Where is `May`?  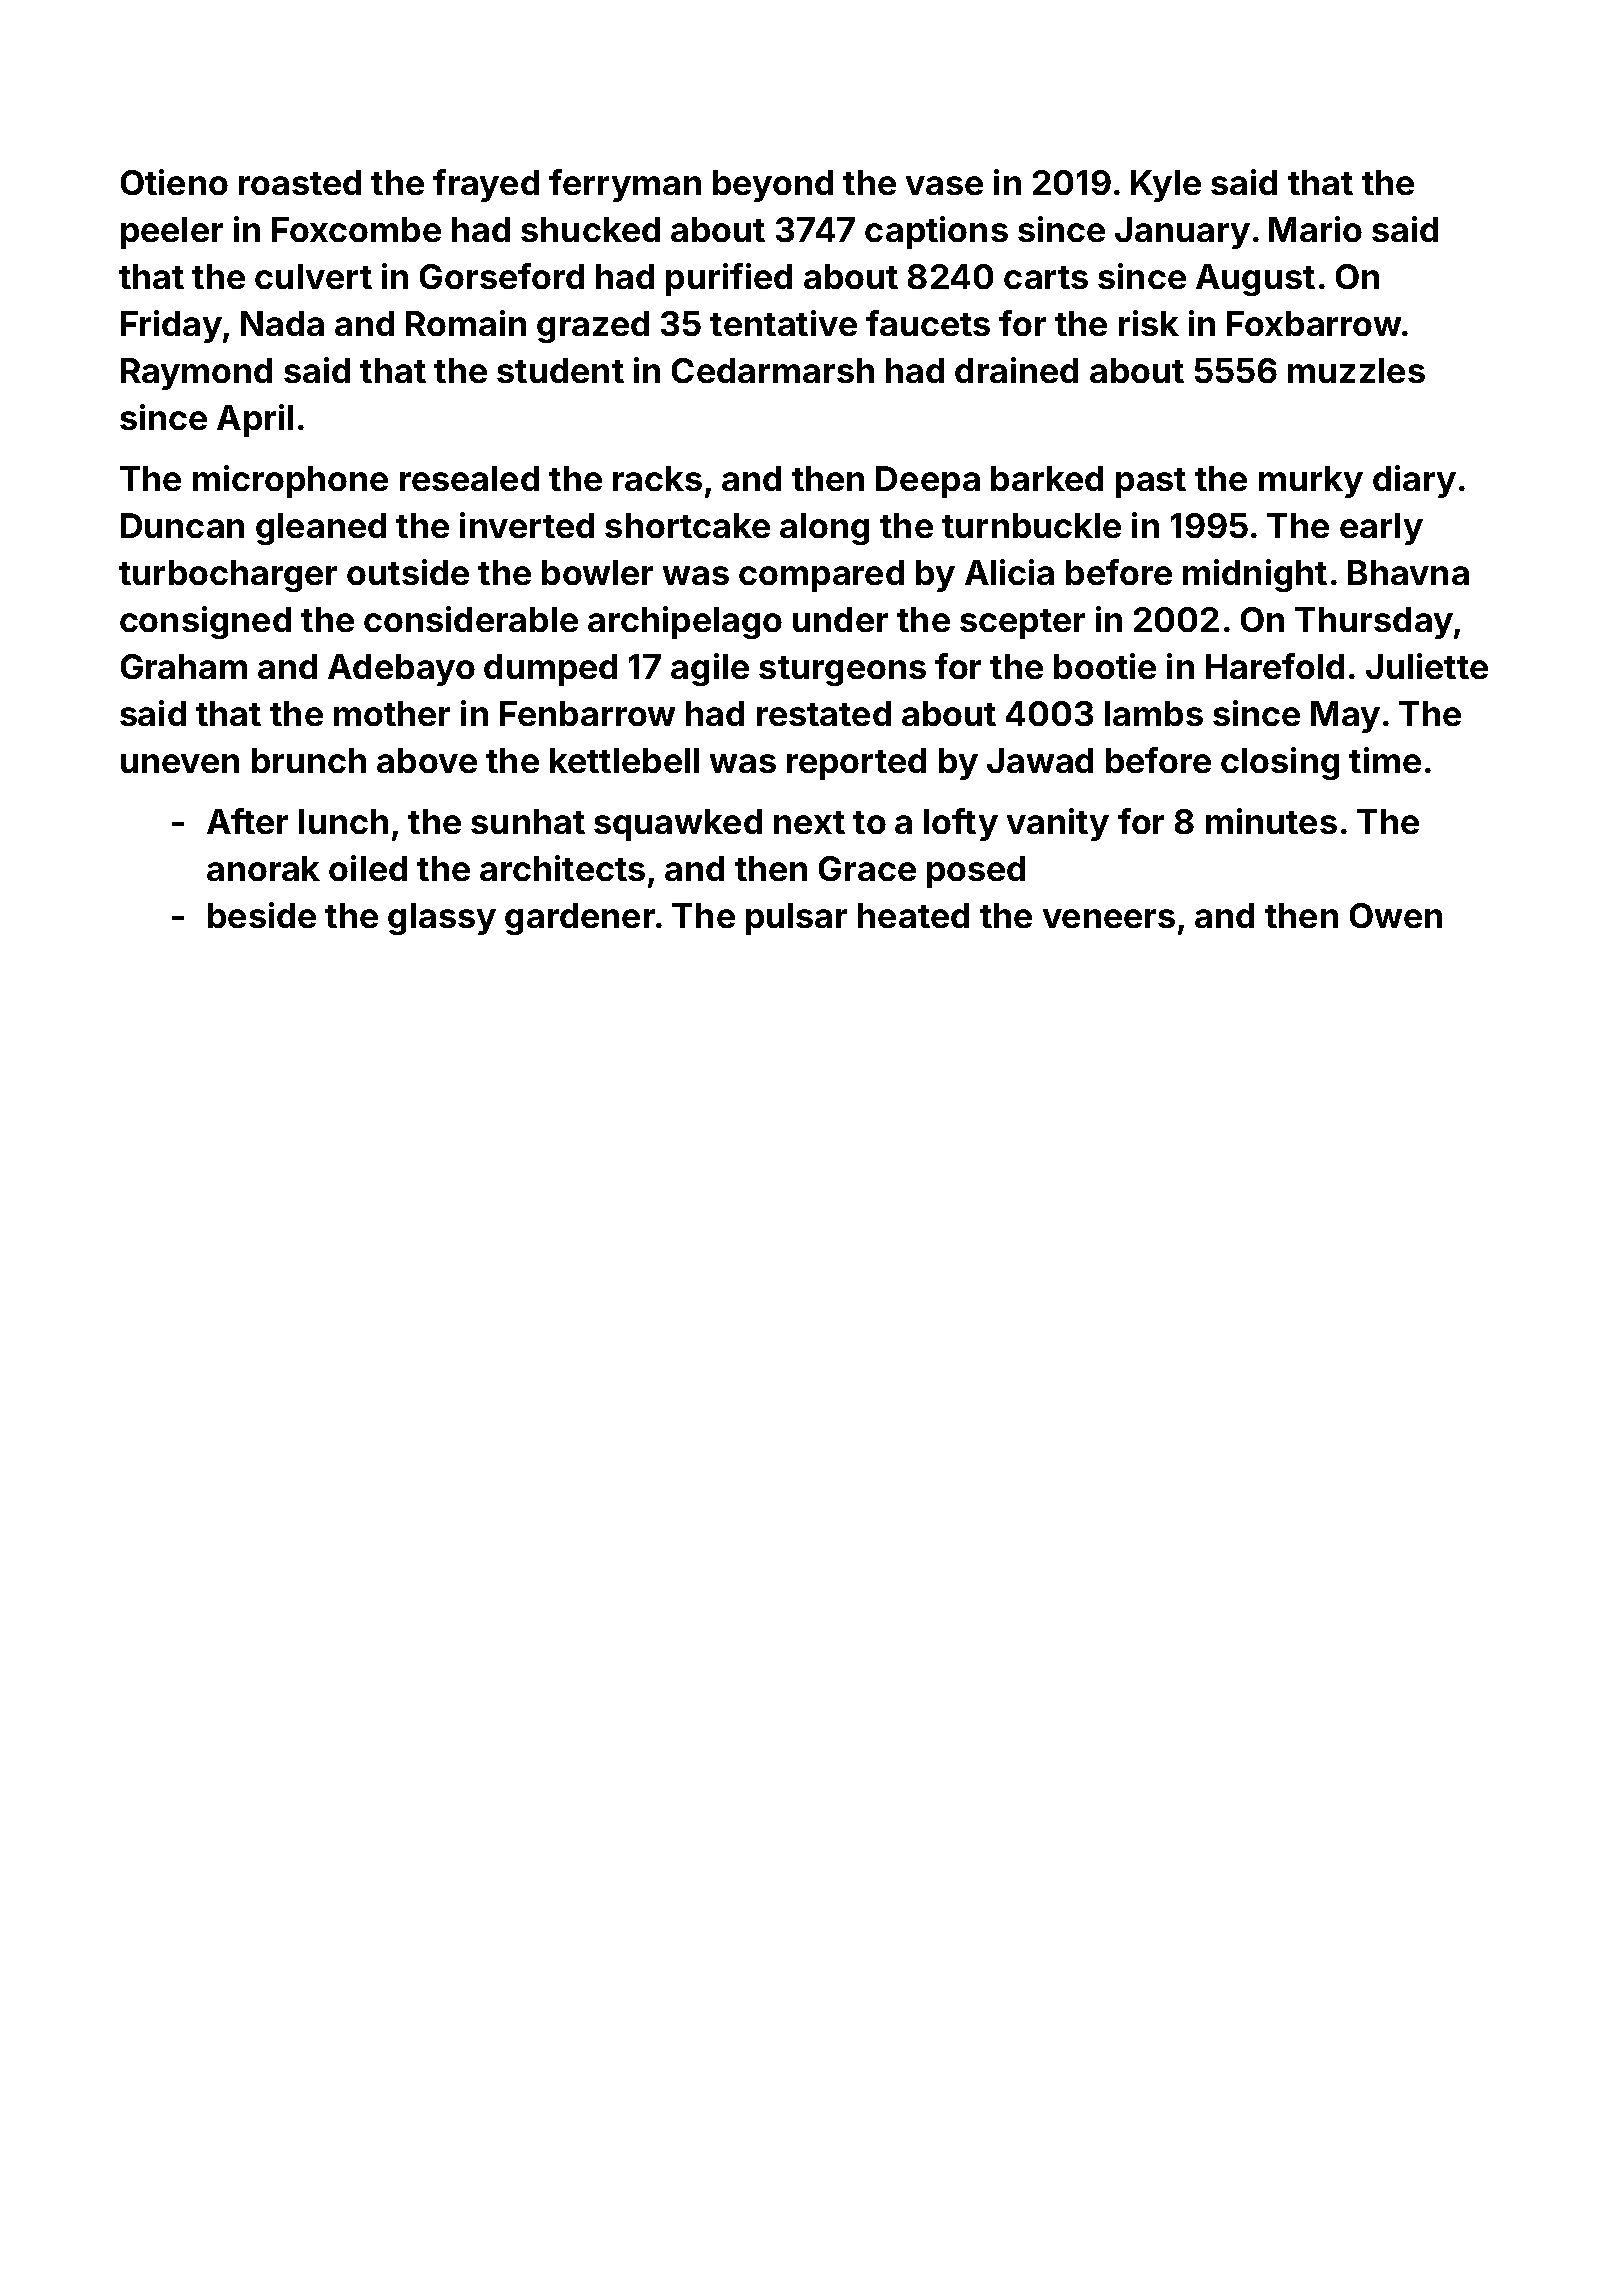
May is located at coordinates (1345, 717).
